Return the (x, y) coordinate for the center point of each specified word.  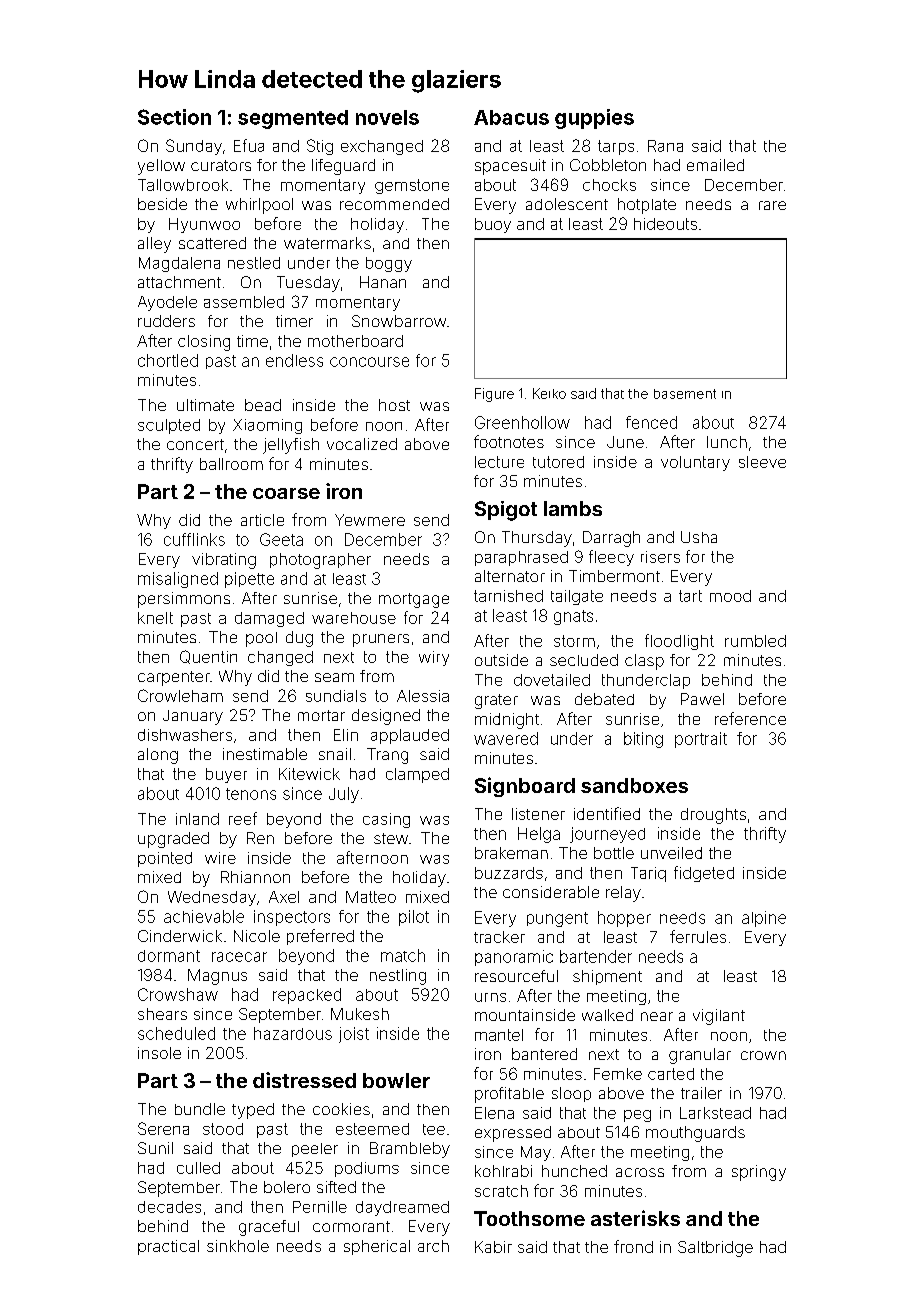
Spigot (506, 511)
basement (685, 394)
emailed (715, 165)
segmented (293, 119)
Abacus (511, 117)
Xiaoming (267, 426)
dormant (169, 956)
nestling (398, 977)
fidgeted (704, 874)
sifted (336, 1187)
